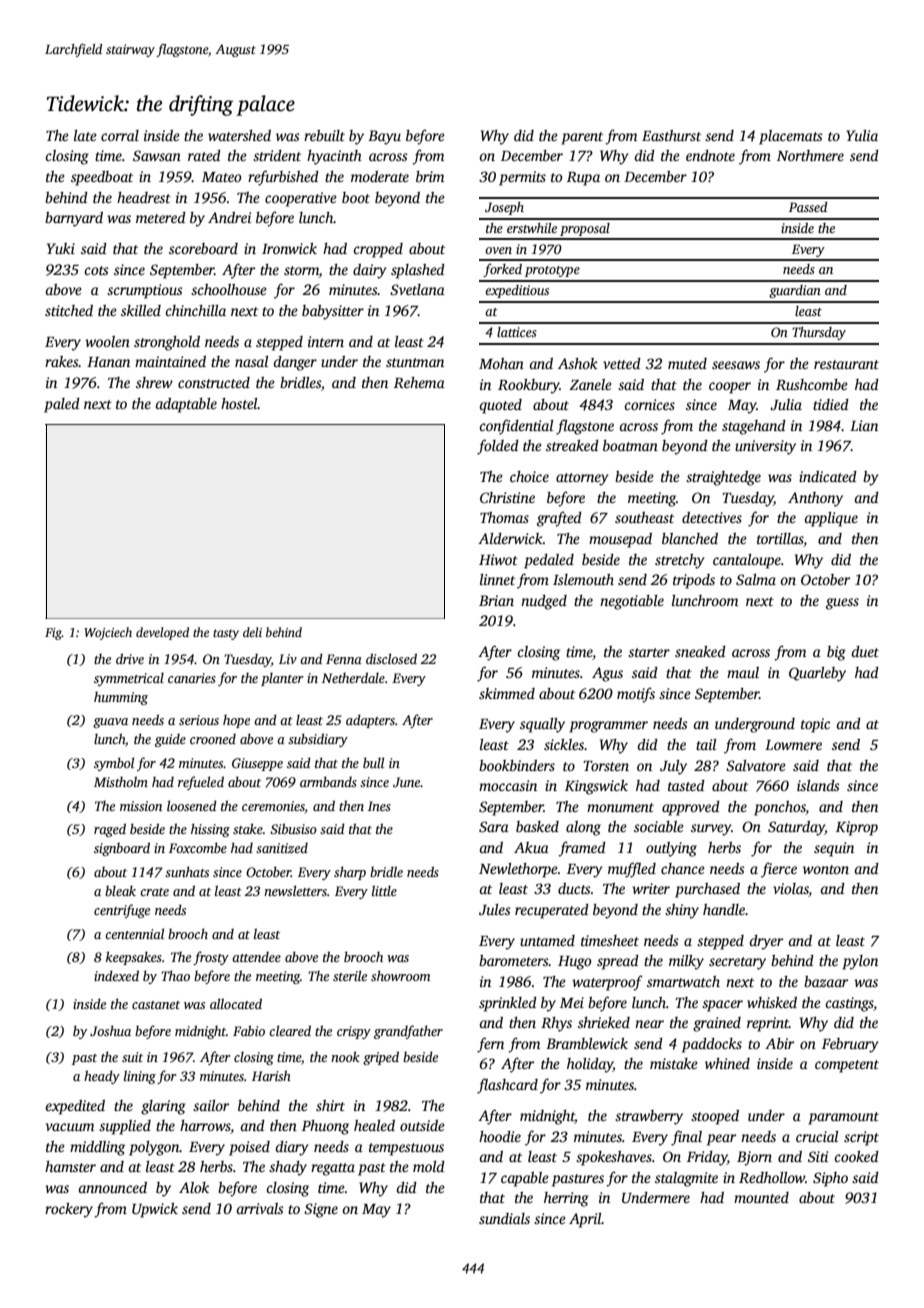 Image resolution: width=924 pixels, height=1308 pixels. Describe the element at coordinates (857, 828) in the image. I see `Kiprop` at that location.
